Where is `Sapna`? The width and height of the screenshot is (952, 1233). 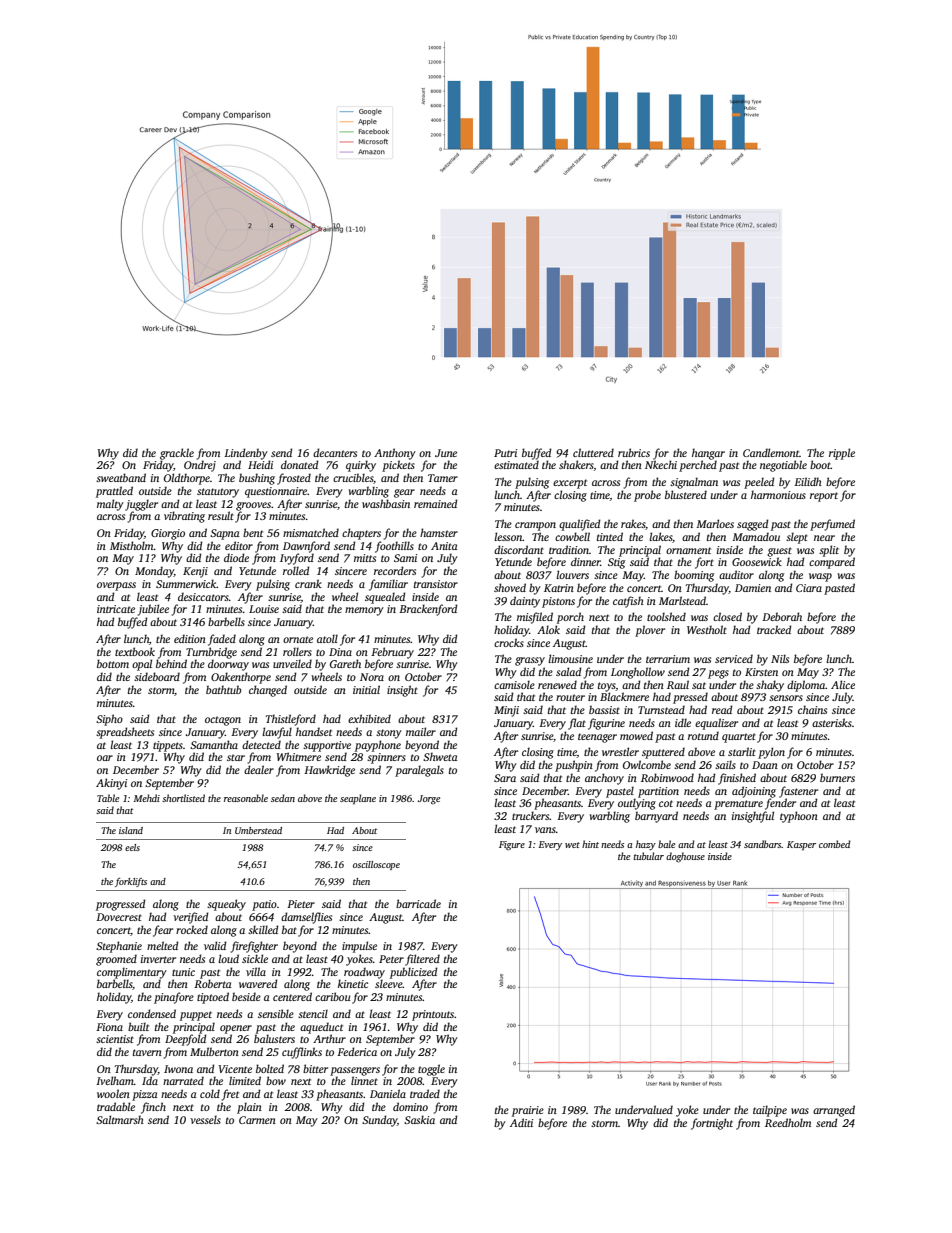
Sapna is located at coordinates (225, 534).
